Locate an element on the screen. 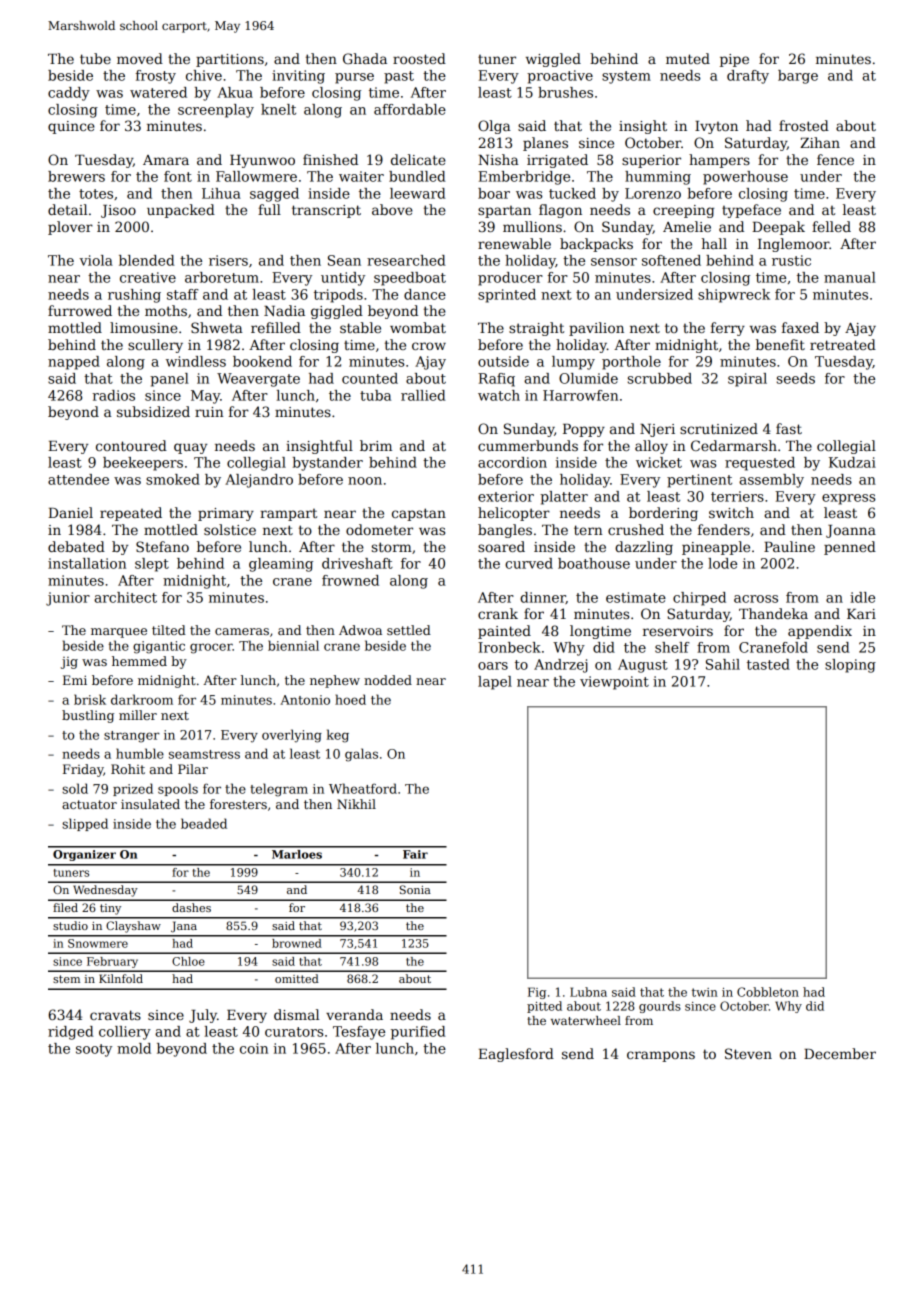  full is located at coordinates (269, 209).
